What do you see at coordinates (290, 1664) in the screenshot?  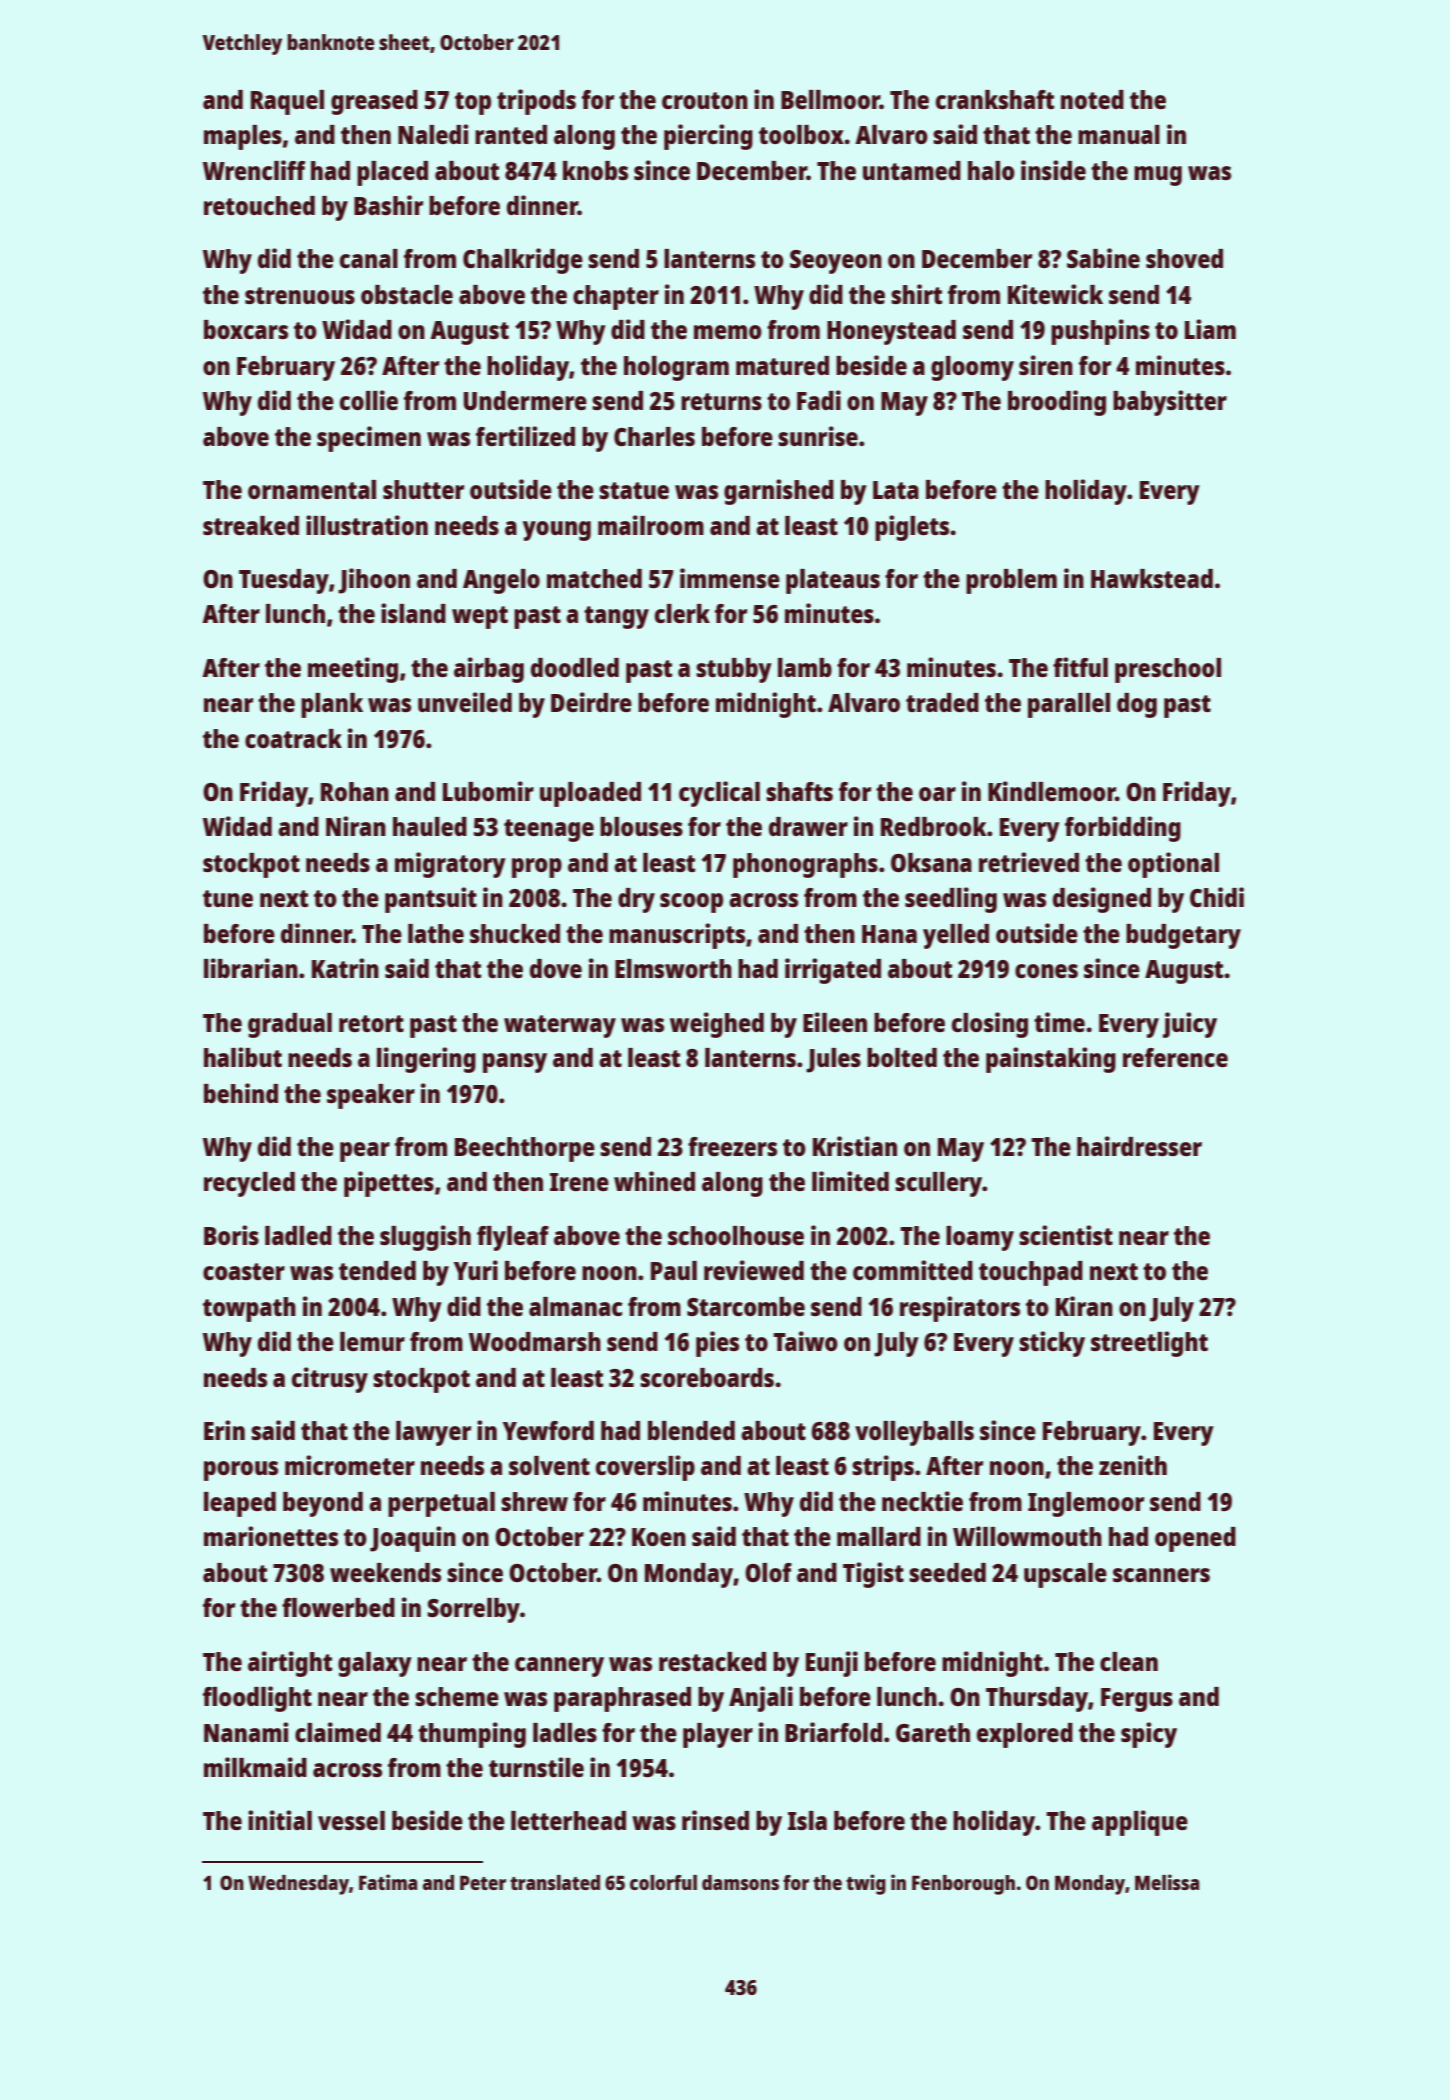 I see `airtight` at bounding box center [290, 1664].
